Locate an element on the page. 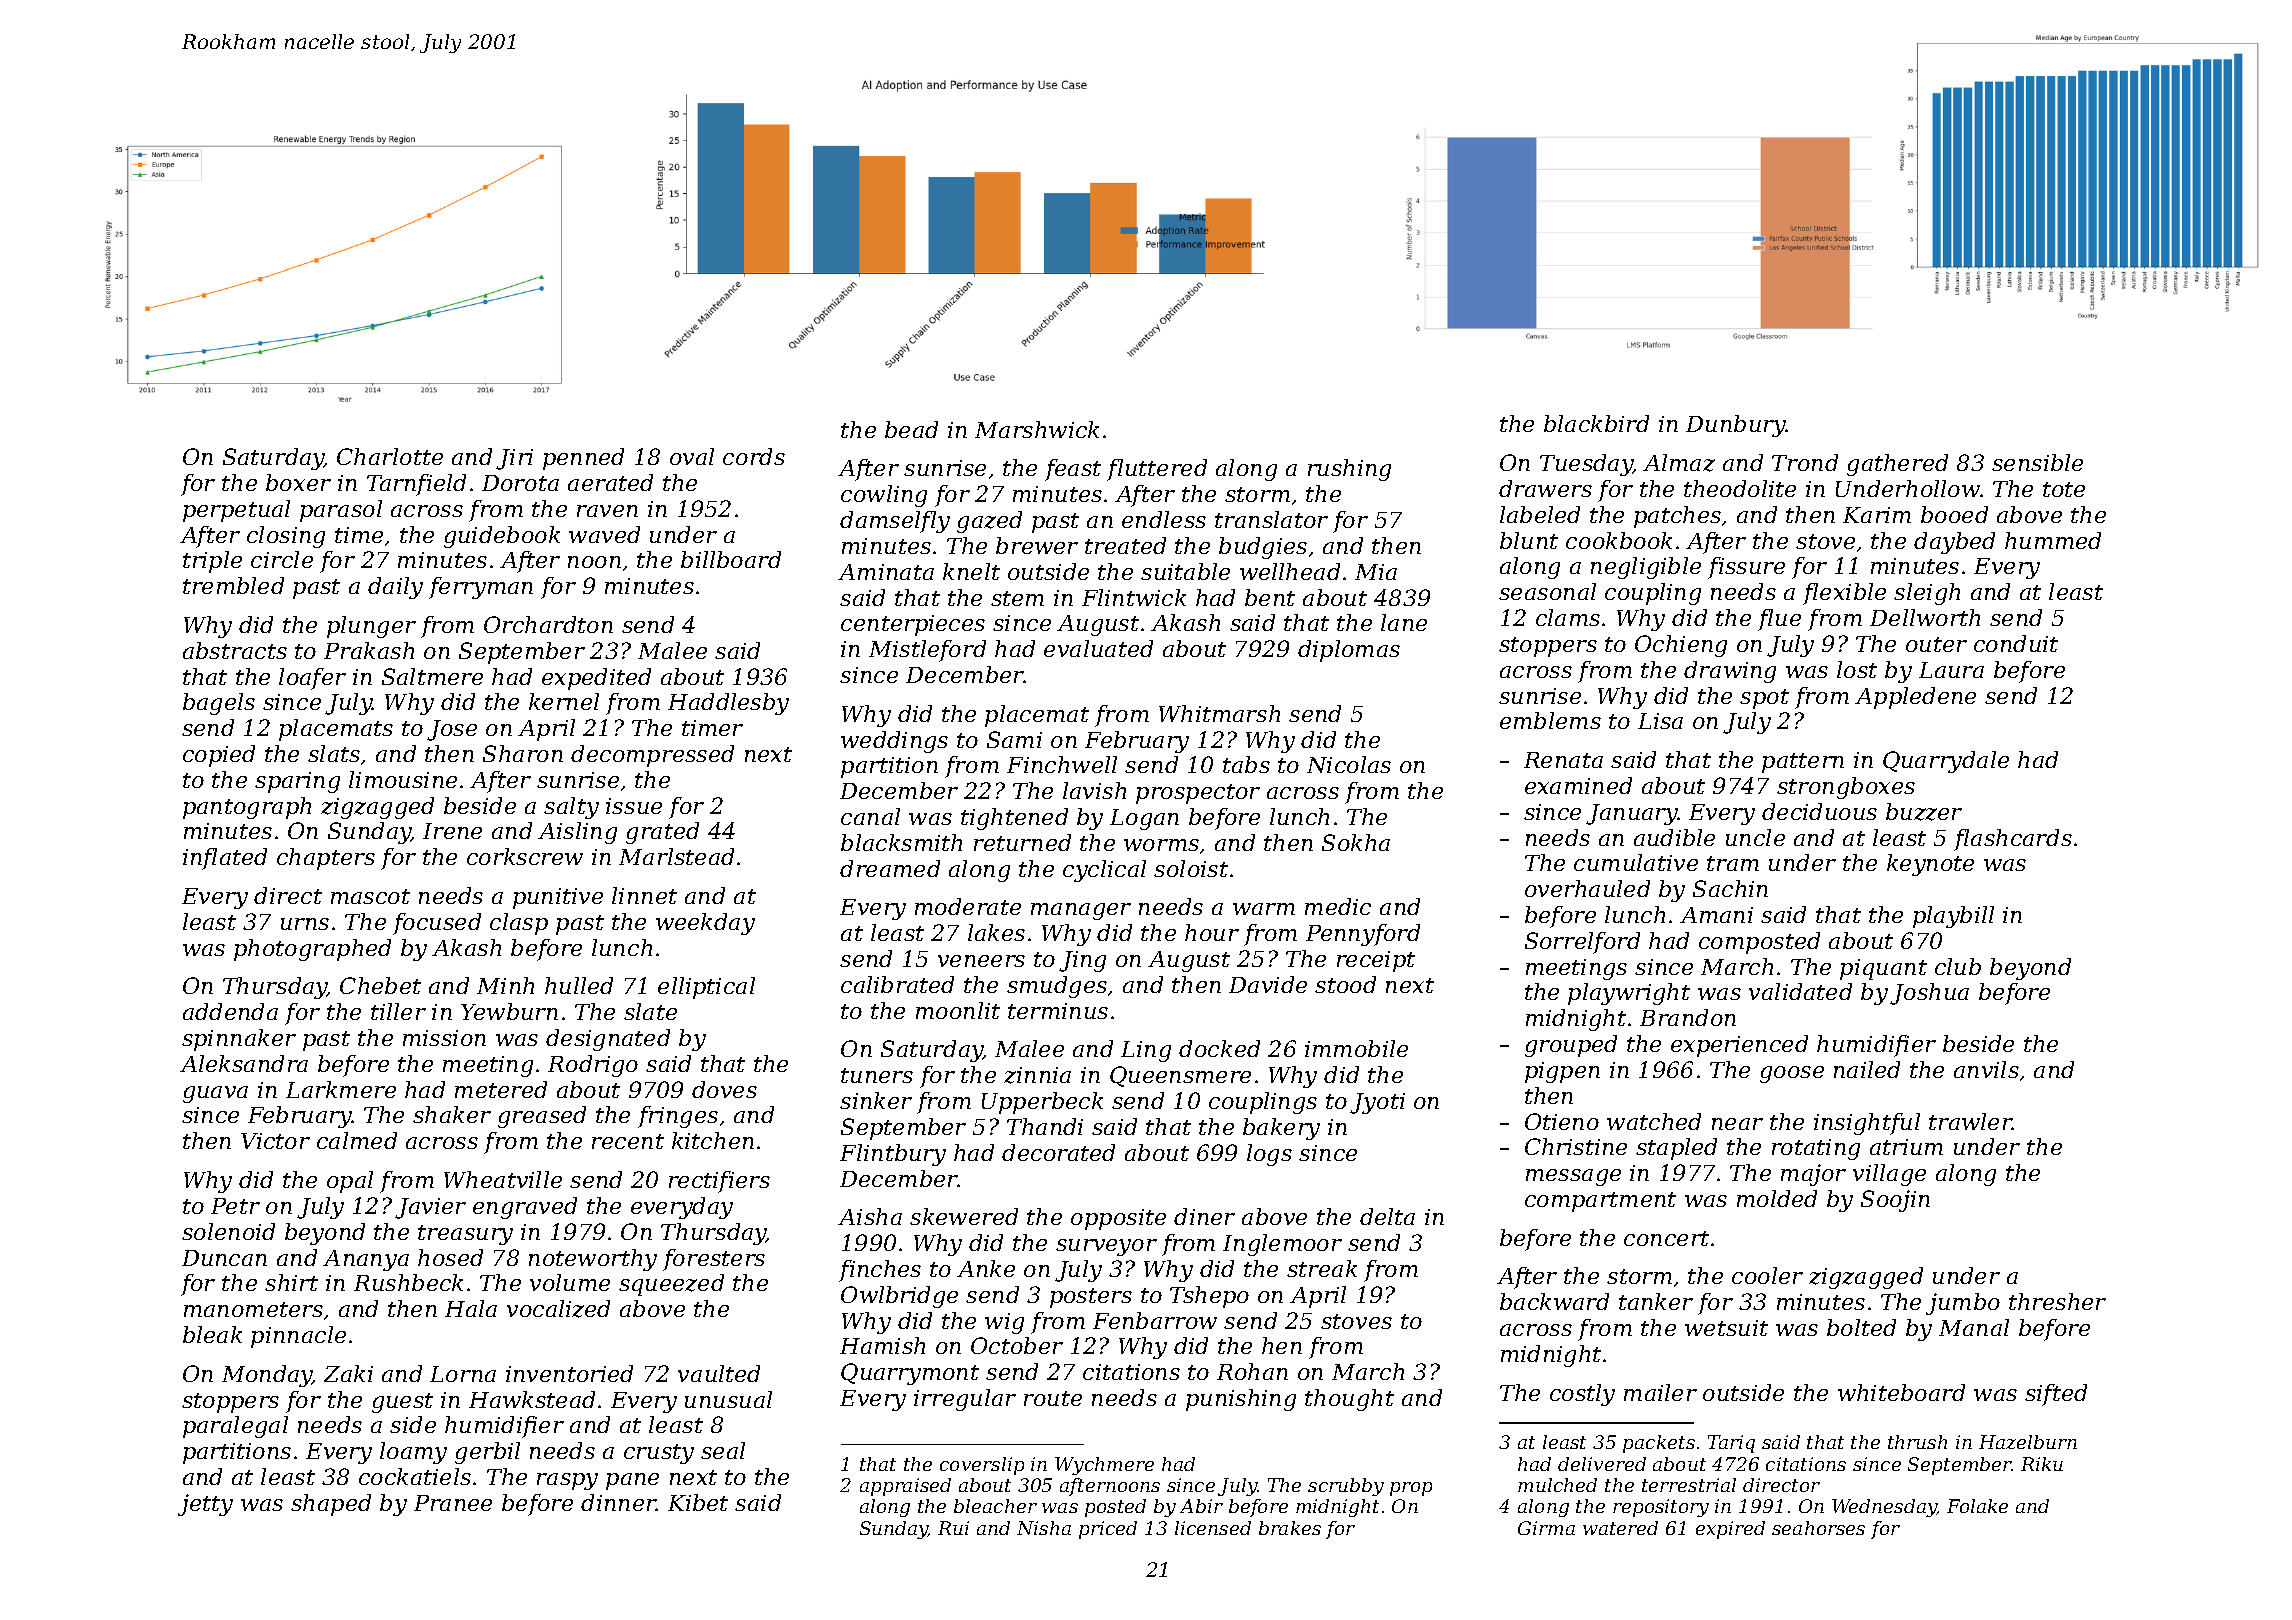  Amani is located at coordinates (1716, 915).
